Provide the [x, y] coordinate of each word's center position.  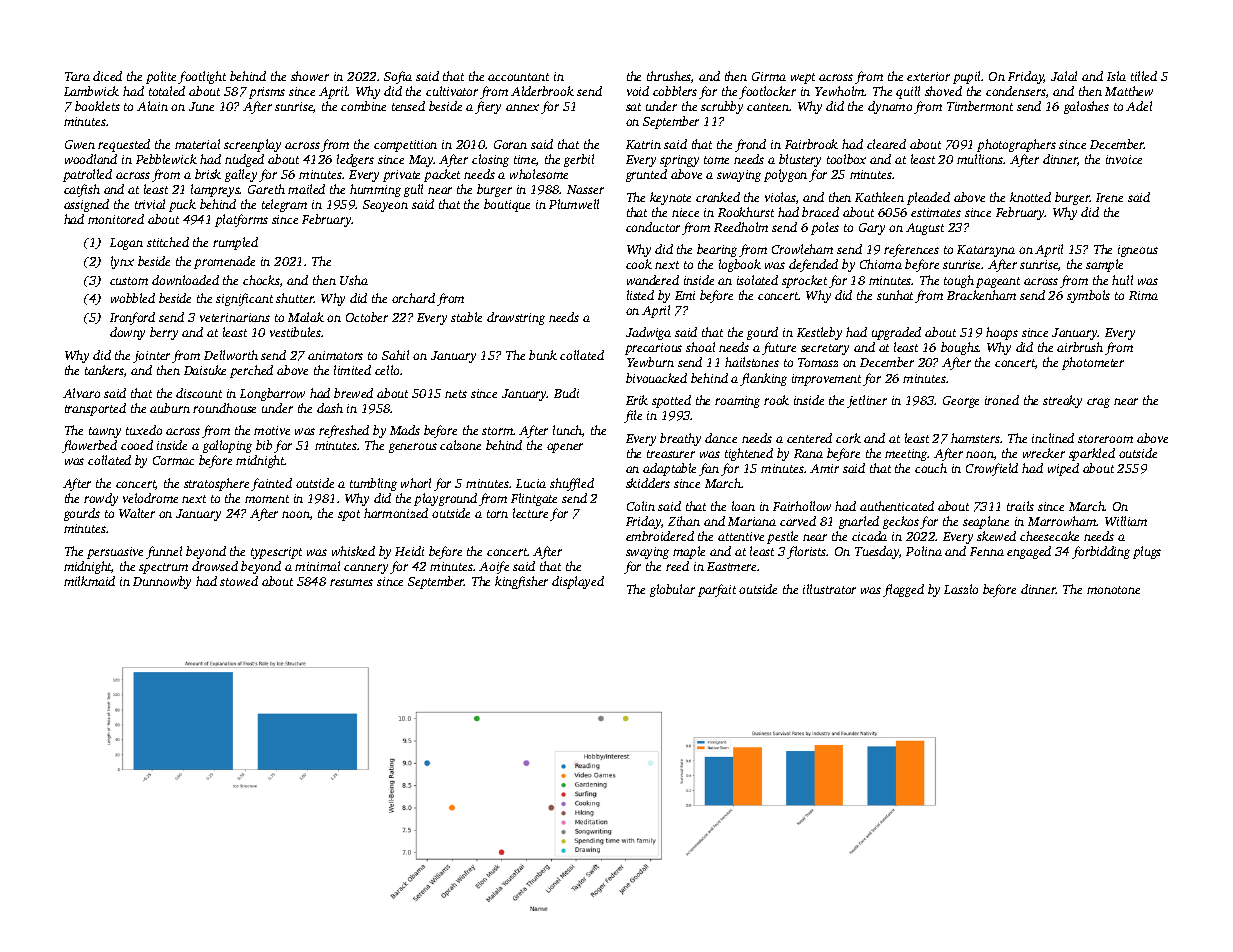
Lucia [531, 483]
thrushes [669, 76]
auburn [170, 408]
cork [848, 438]
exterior [928, 76]
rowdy [101, 499]
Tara [77, 76]
